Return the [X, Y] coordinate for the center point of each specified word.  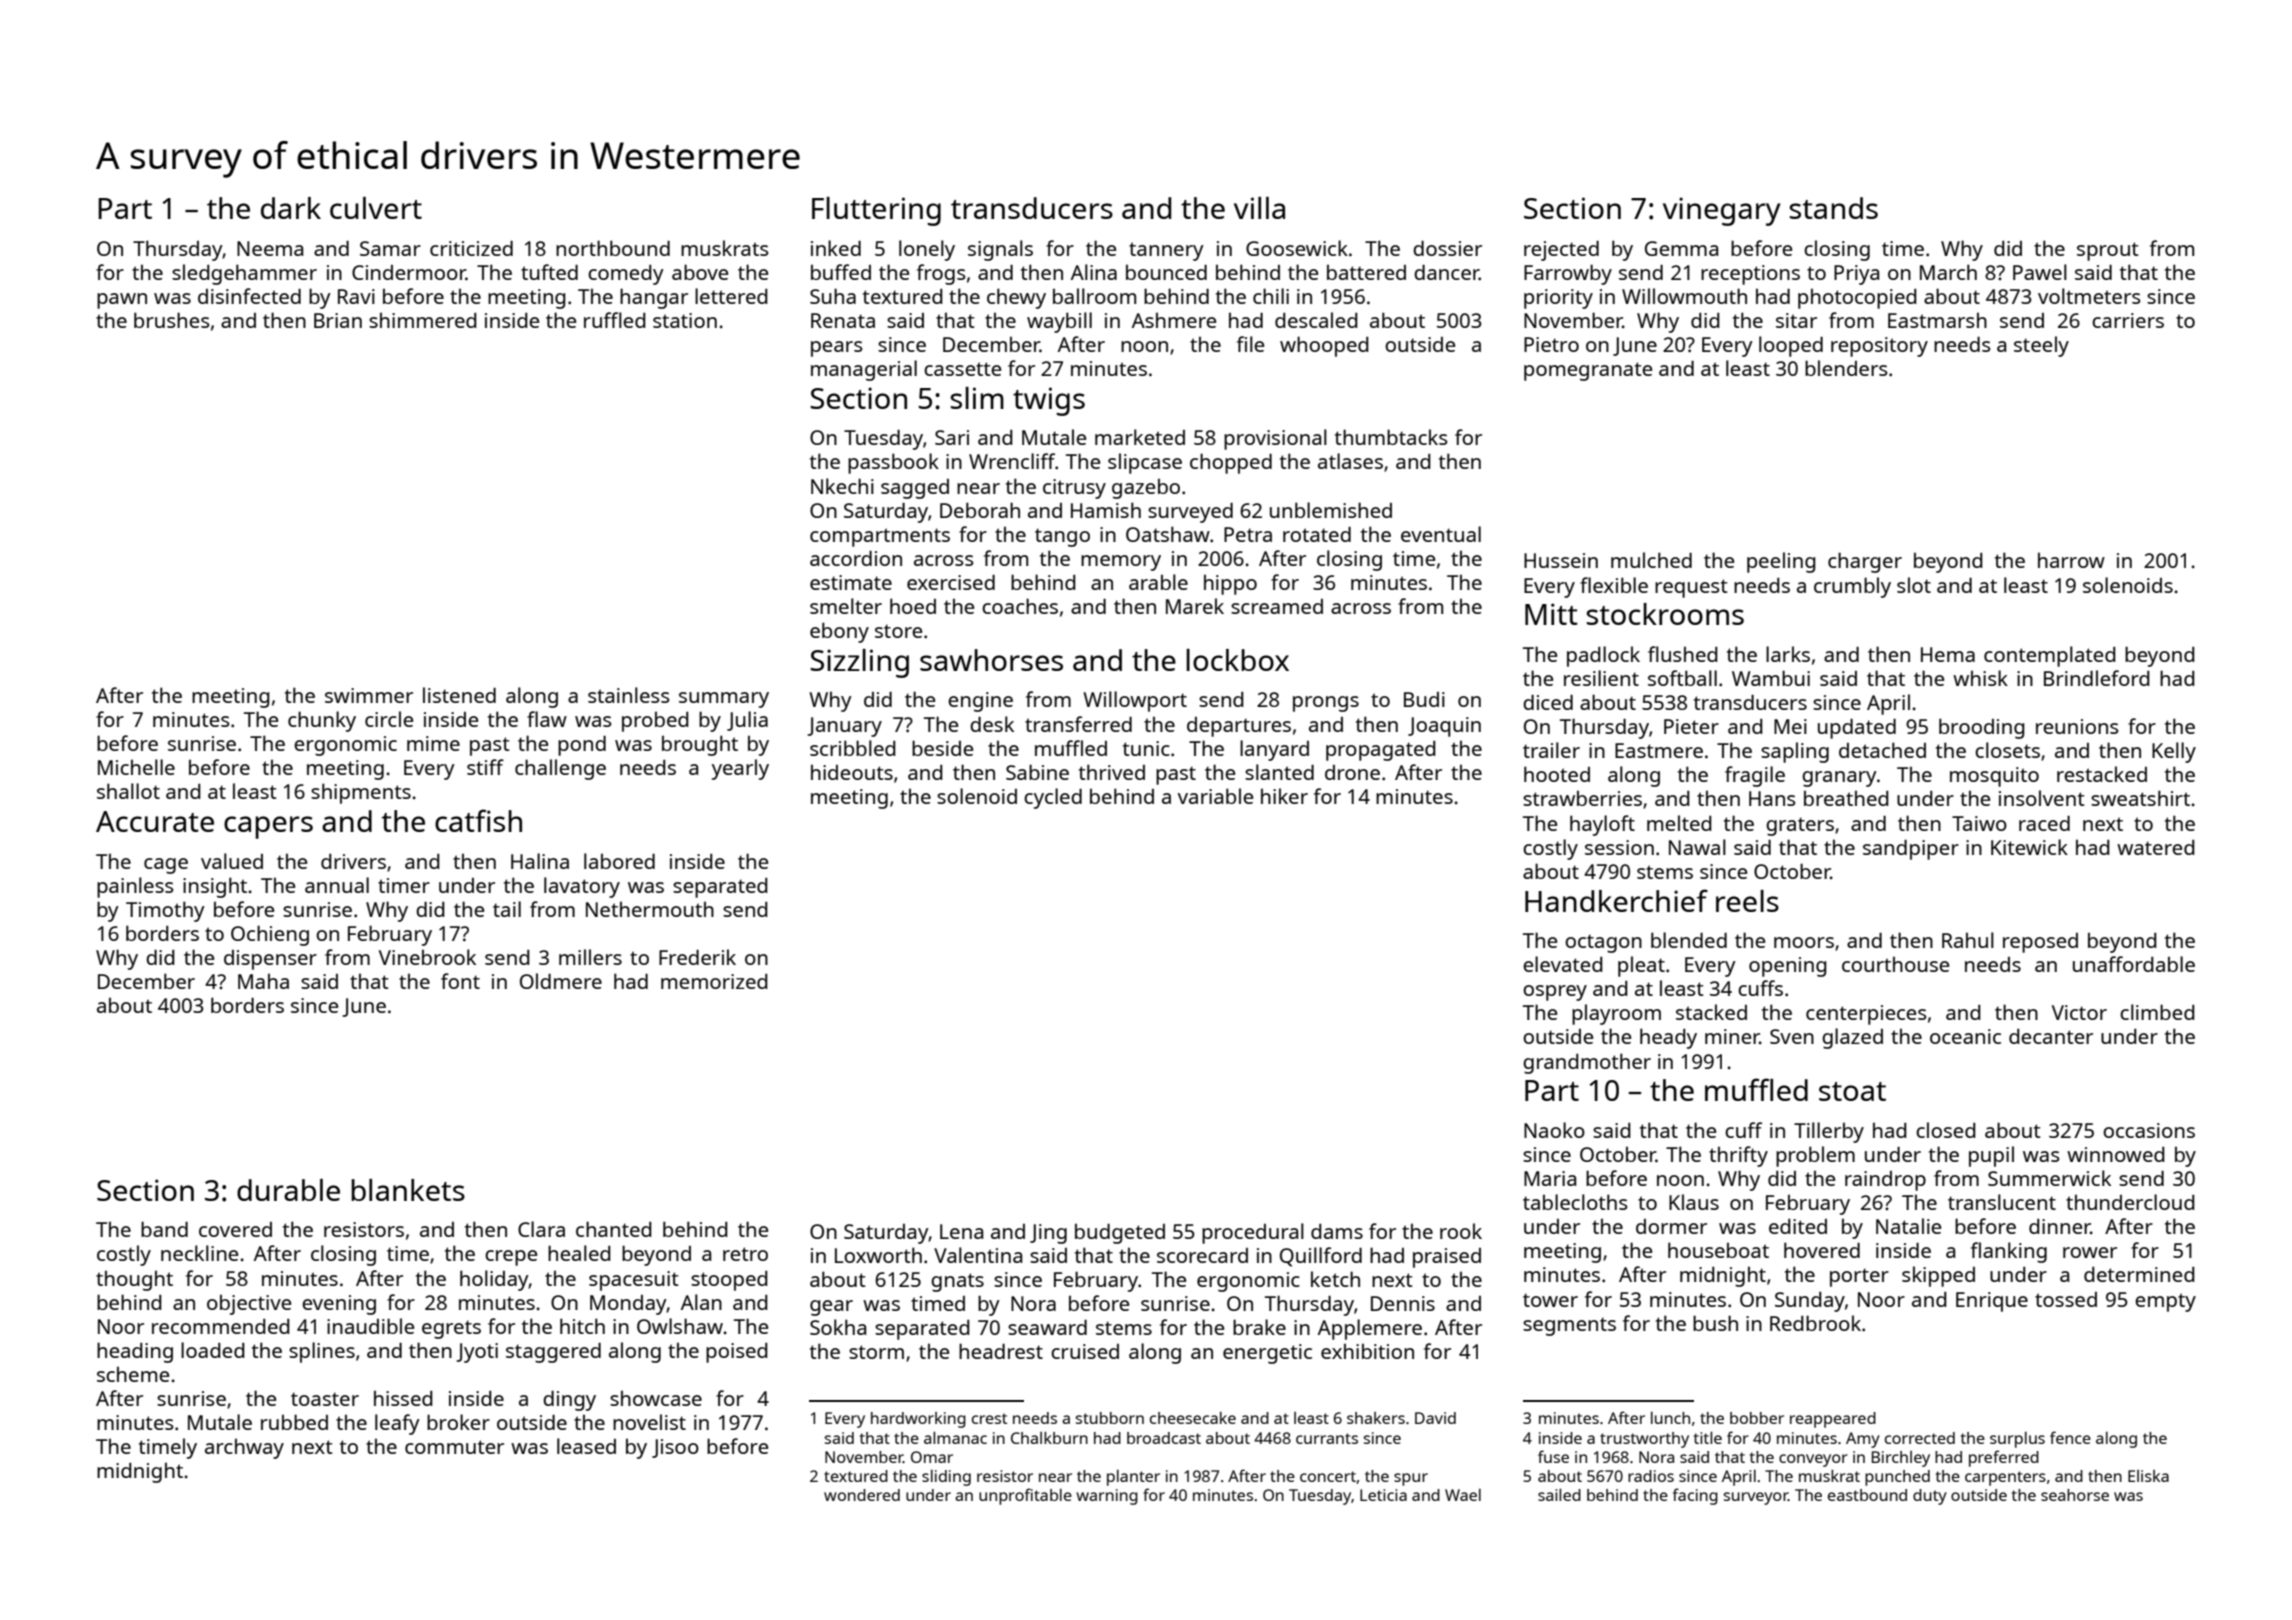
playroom [1616, 1014]
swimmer [369, 695]
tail [507, 909]
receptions [1750, 275]
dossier [1447, 248]
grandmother [1587, 1063]
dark [291, 208]
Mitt [1551, 614]
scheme [133, 1374]
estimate [851, 582]
